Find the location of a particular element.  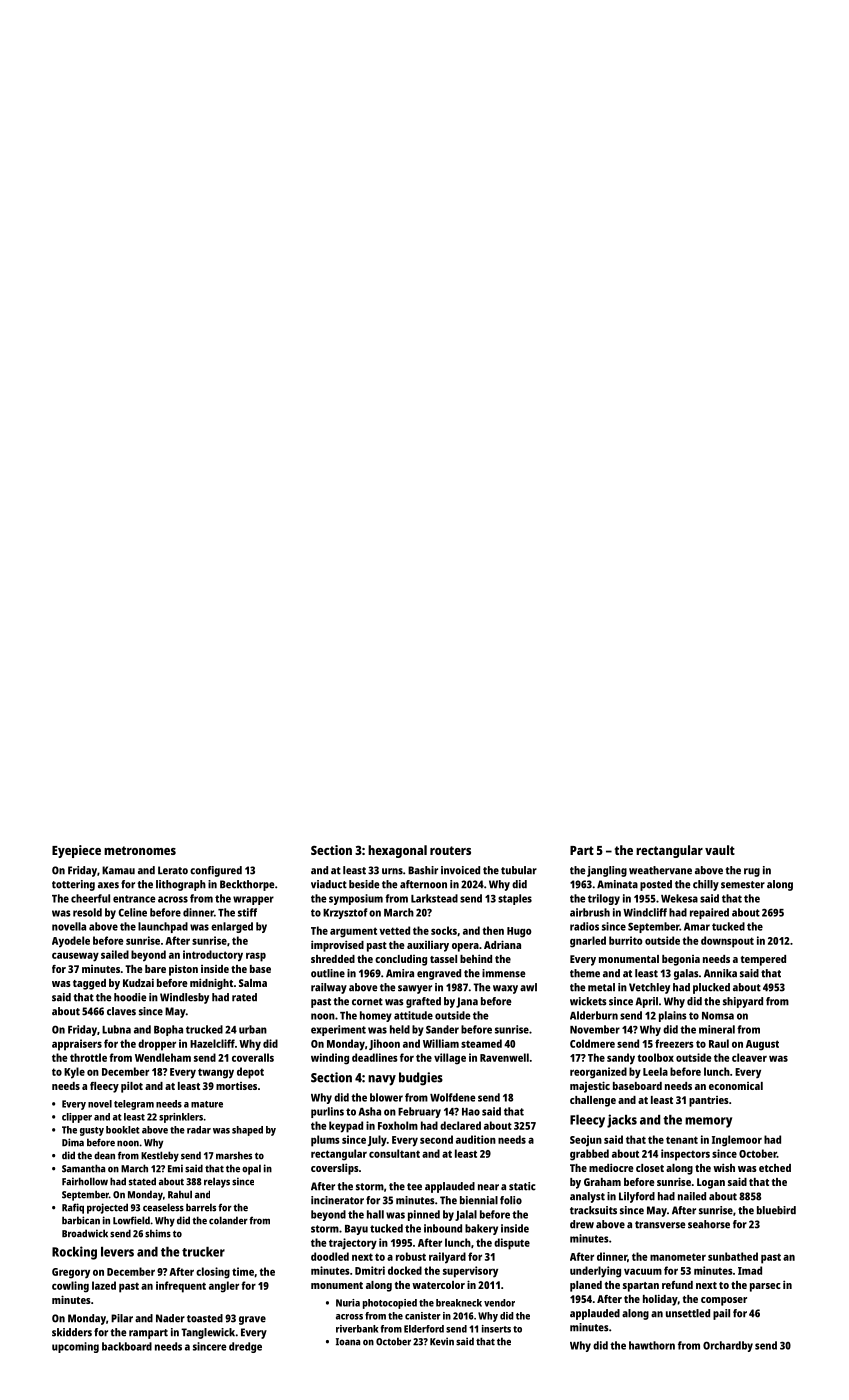

vault is located at coordinates (720, 850).
